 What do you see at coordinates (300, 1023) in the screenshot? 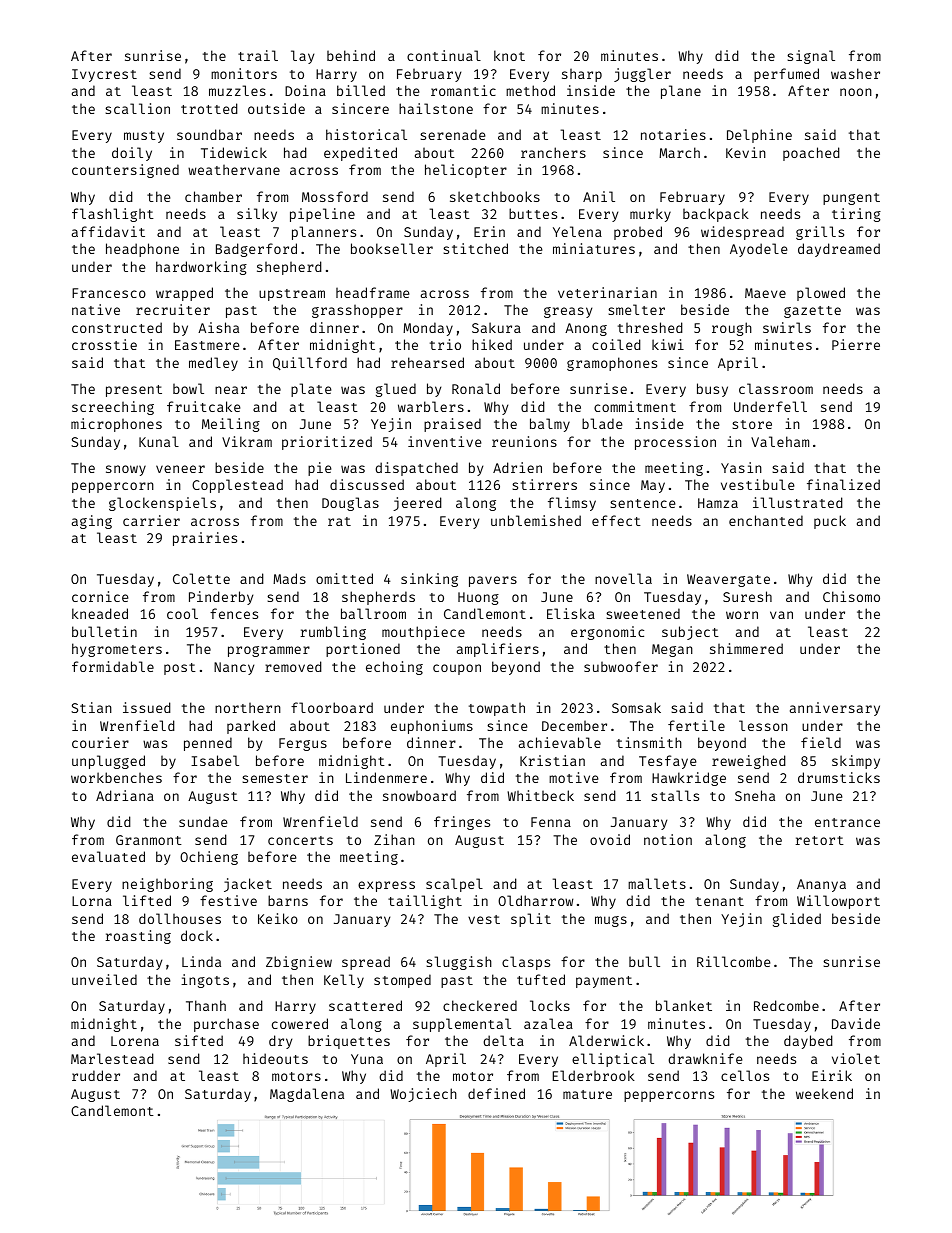
I see `cowered` at bounding box center [300, 1023].
